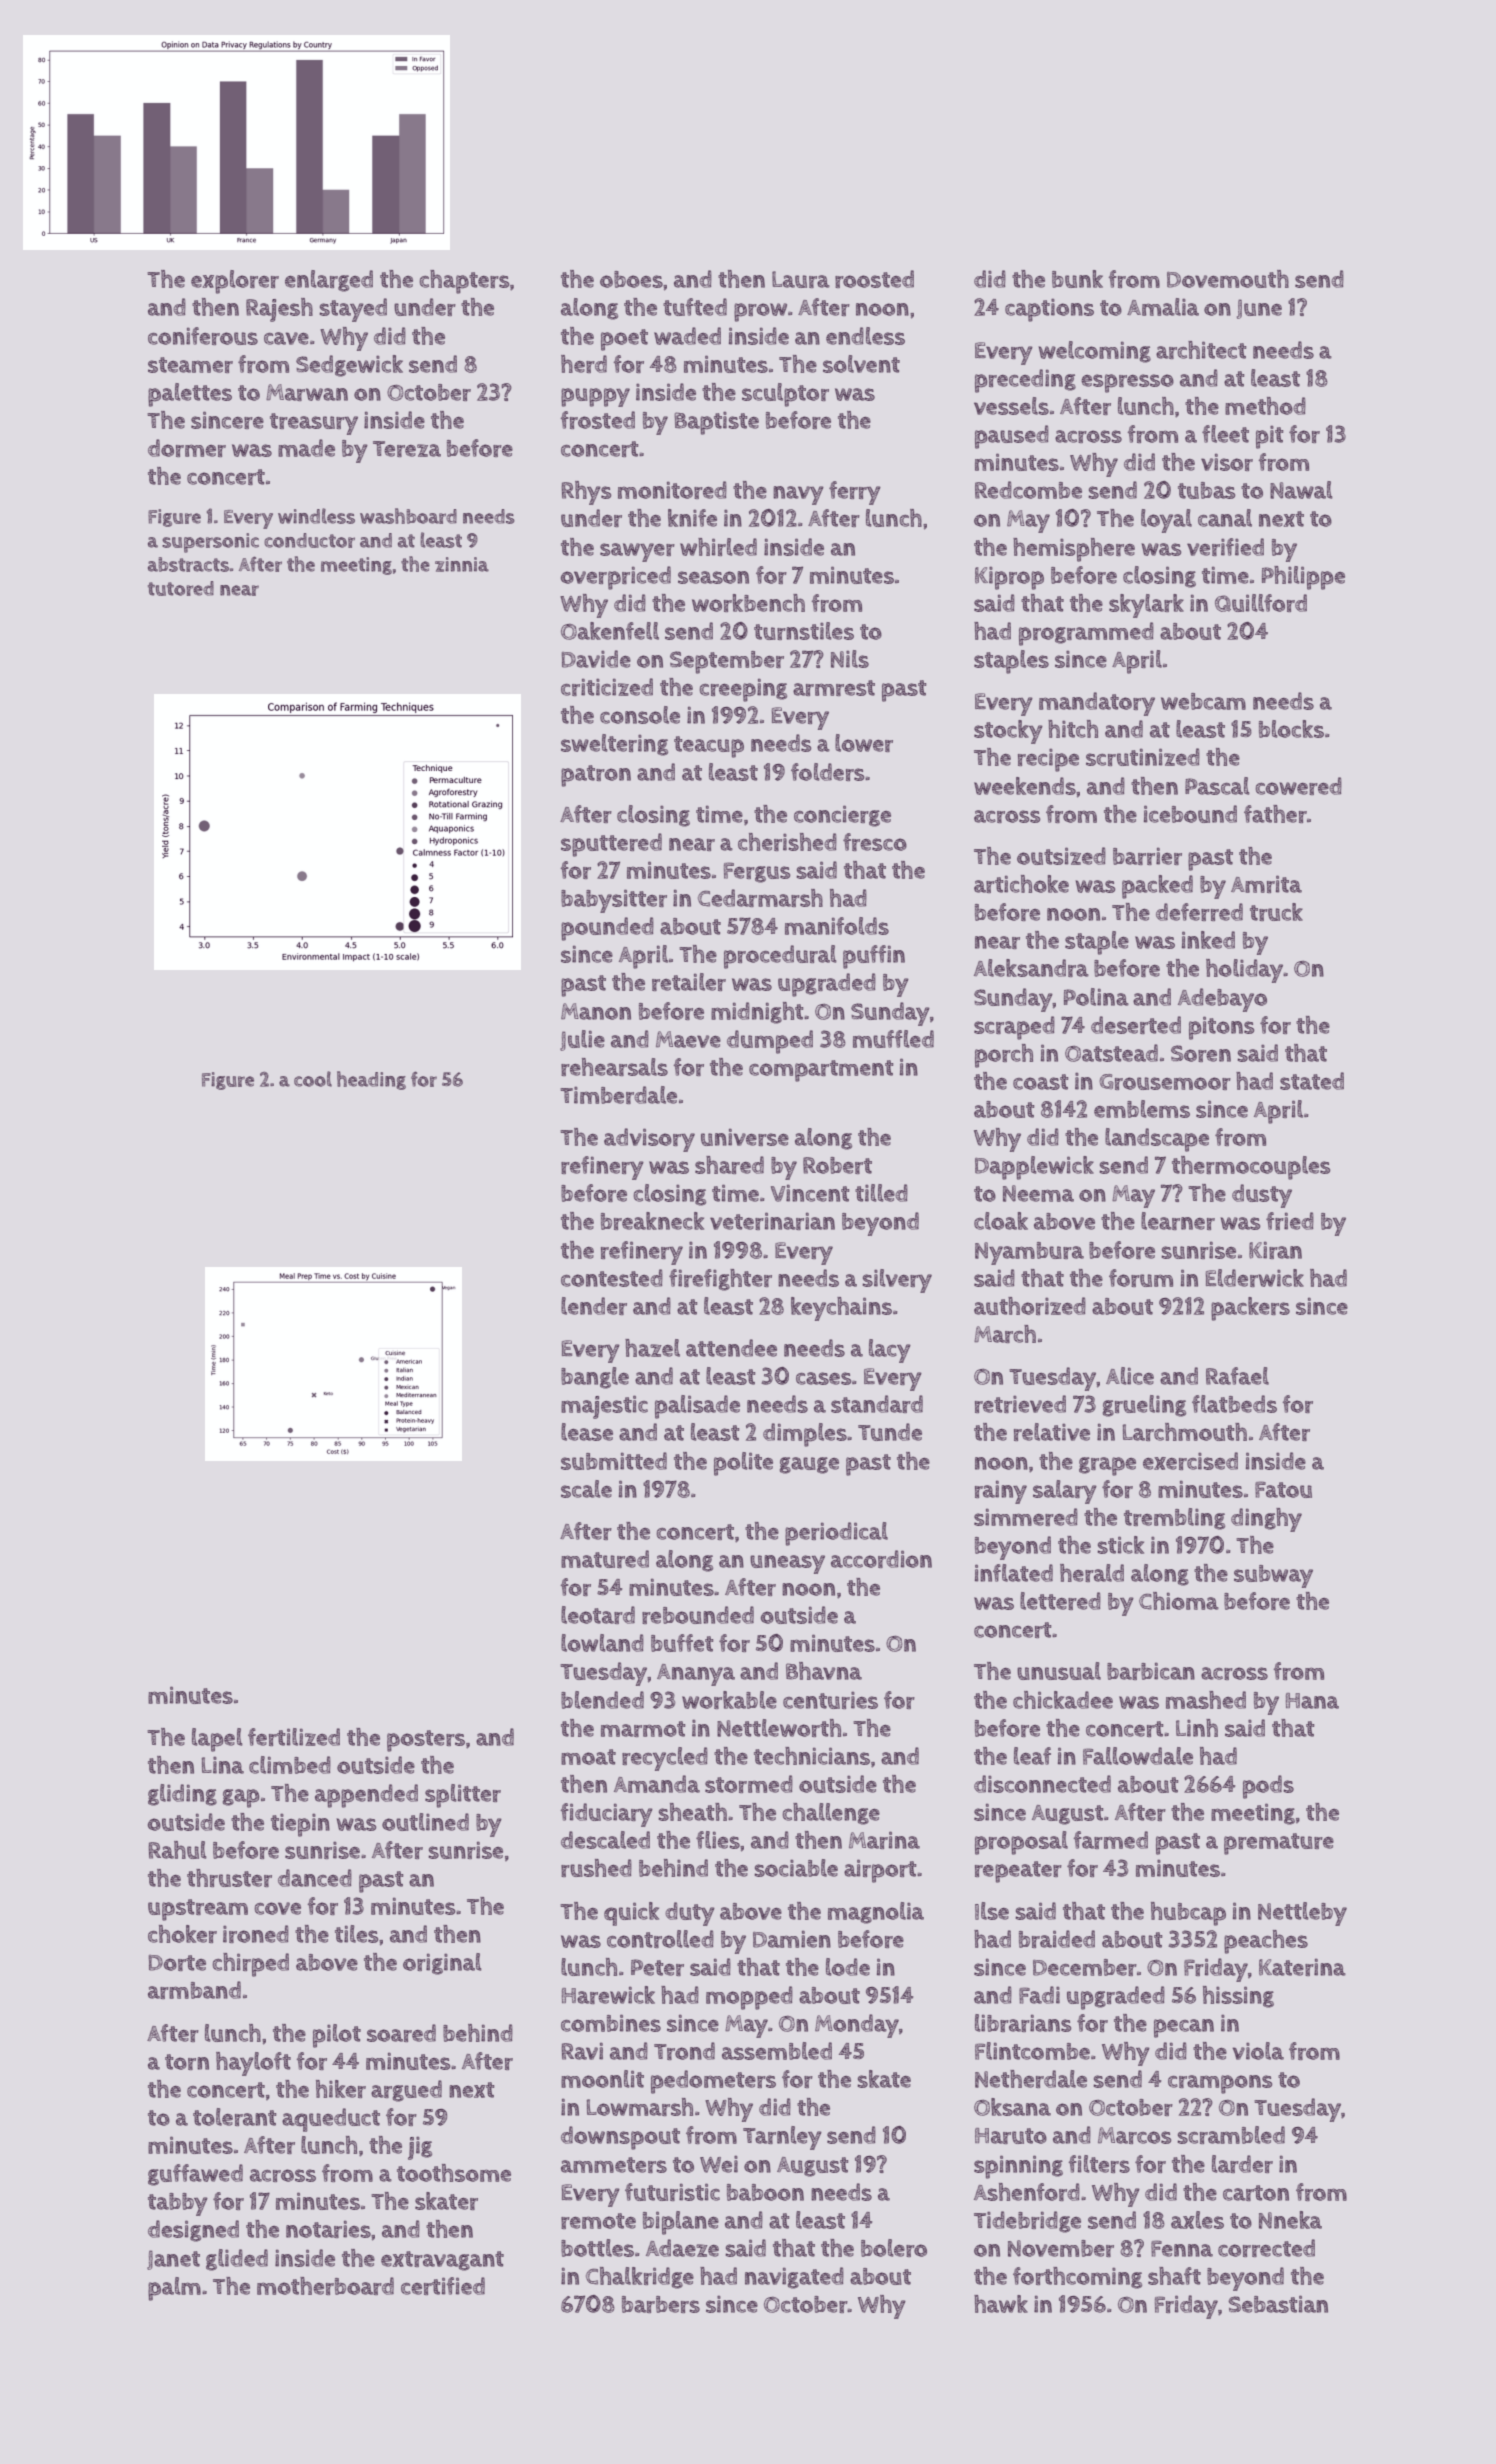 The height and width of the screenshot is (2464, 1496). I want to click on Sebastian, so click(1278, 2304).
